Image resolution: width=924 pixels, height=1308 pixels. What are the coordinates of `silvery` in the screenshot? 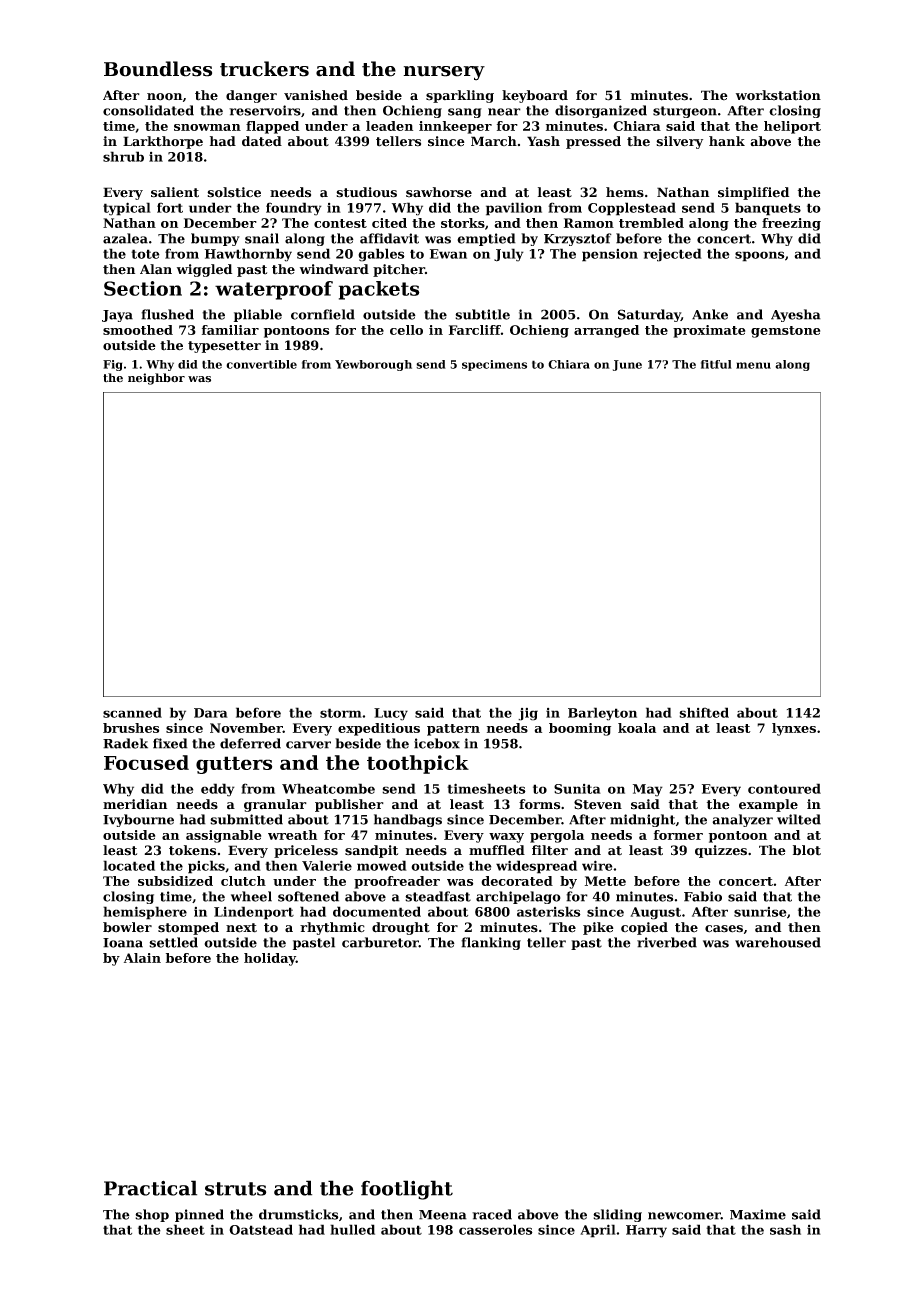 It's located at (679, 142).
